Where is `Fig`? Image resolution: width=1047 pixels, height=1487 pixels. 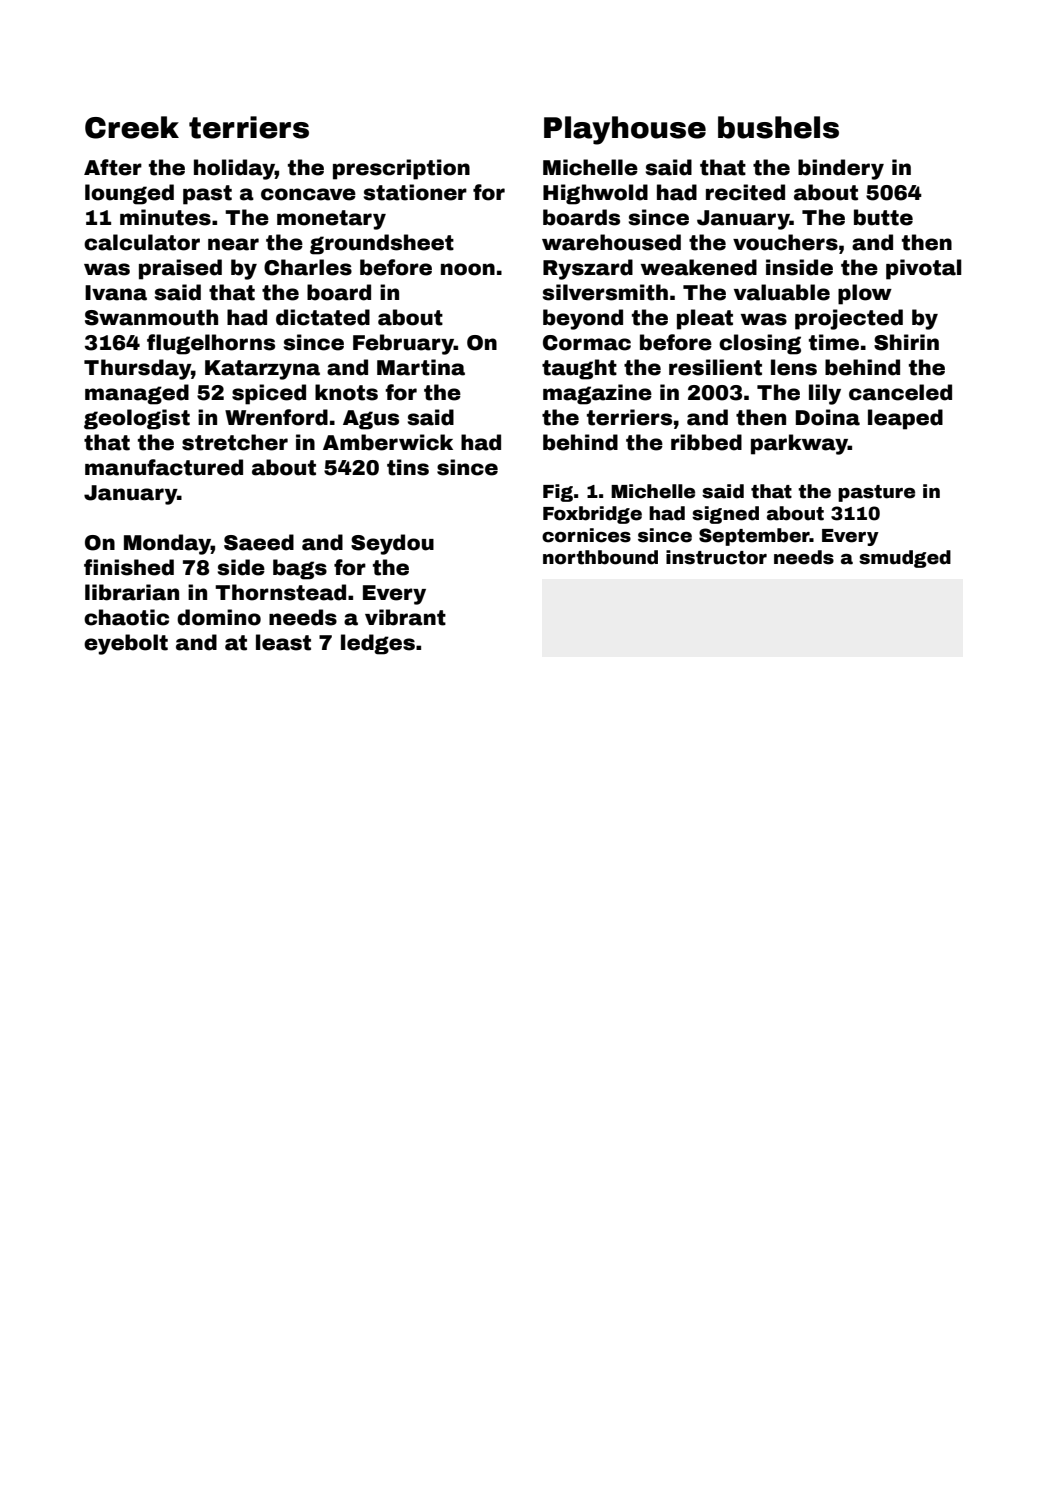
Fig is located at coordinates (558, 493).
